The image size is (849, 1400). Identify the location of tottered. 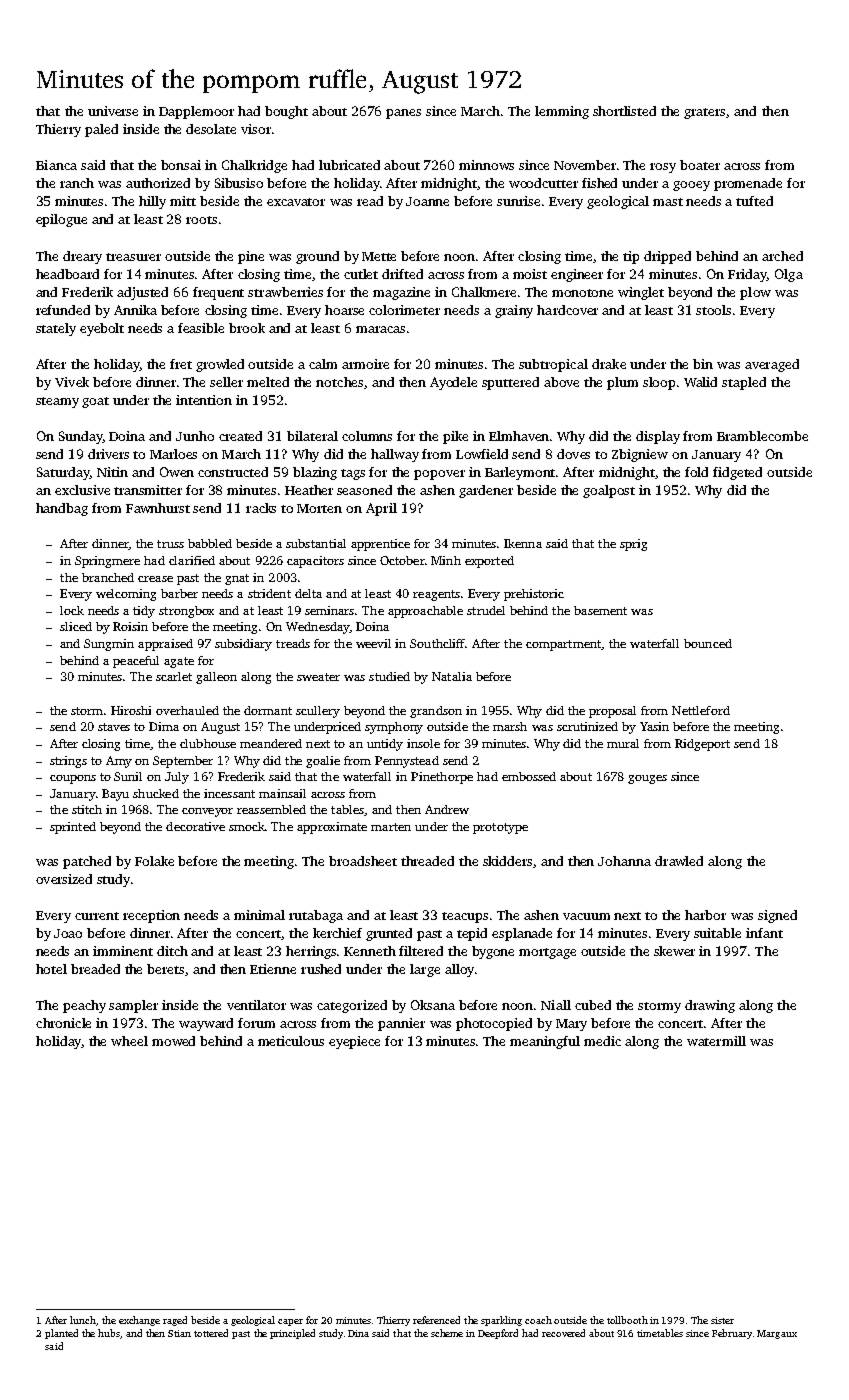
(211, 1333).
